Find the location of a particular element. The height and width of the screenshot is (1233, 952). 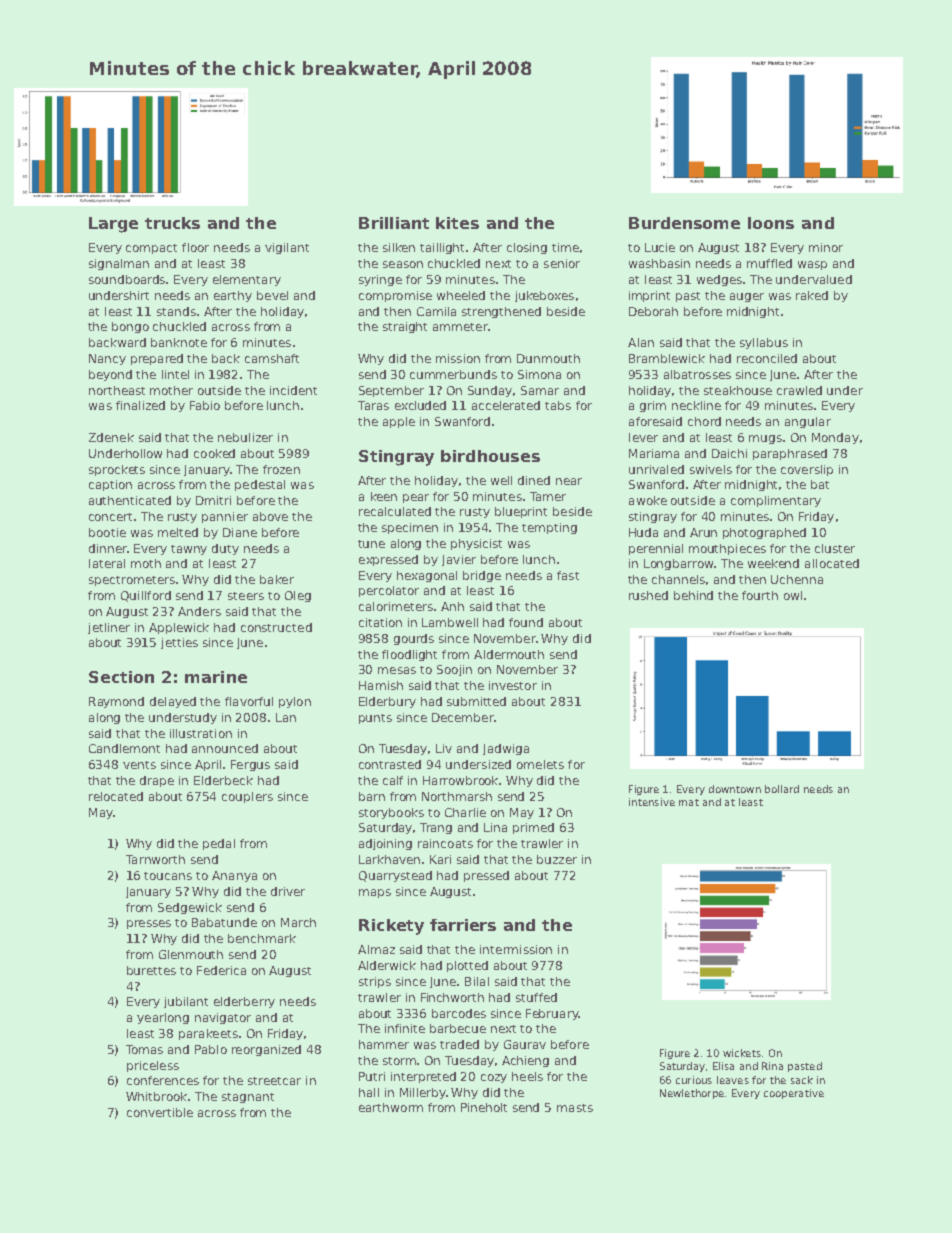

floor is located at coordinates (195, 247).
